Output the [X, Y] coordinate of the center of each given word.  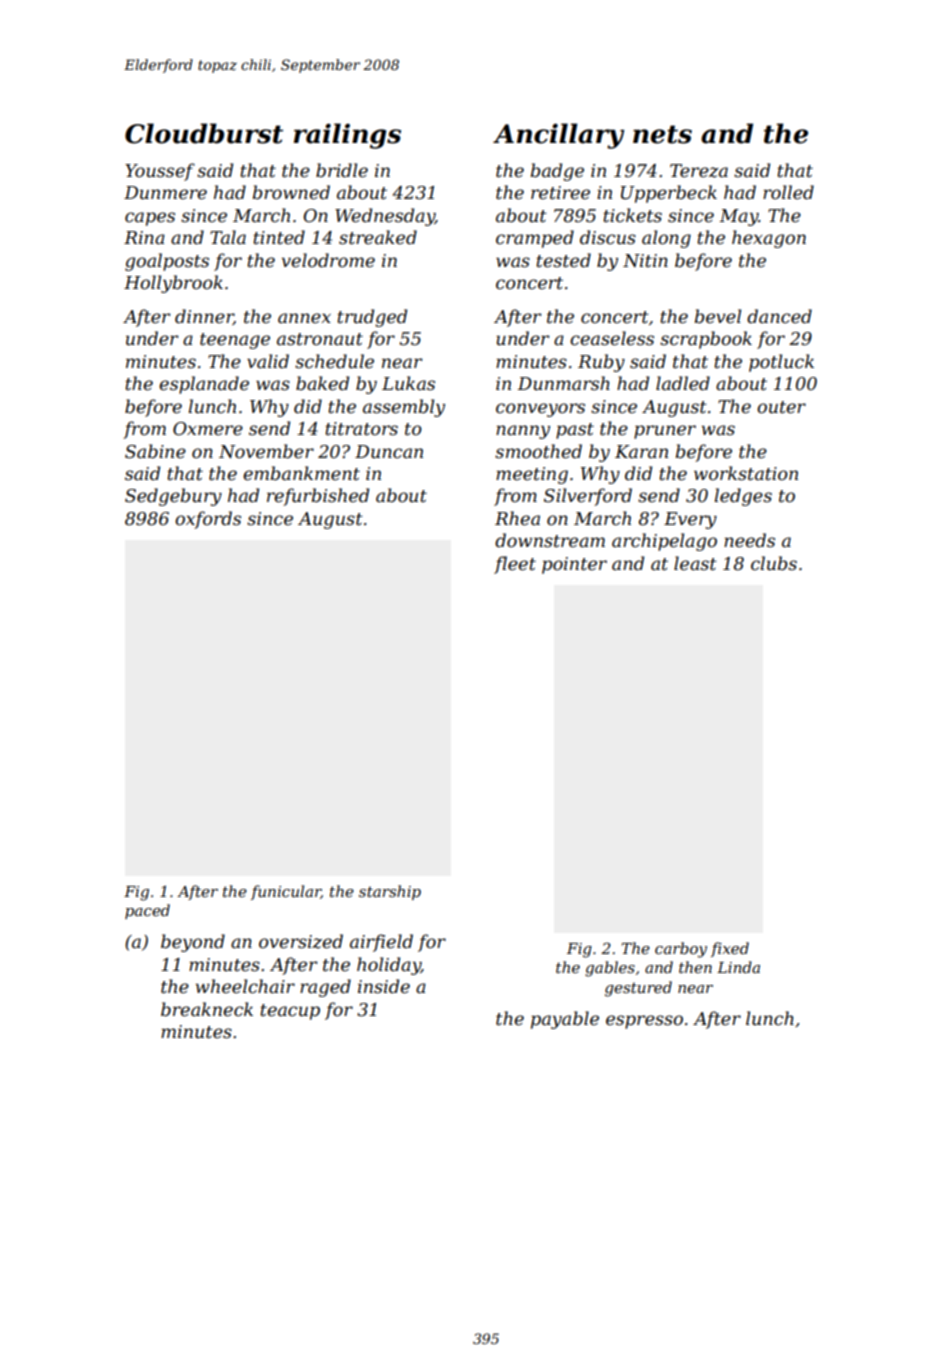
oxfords [208, 520]
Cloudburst [204, 133]
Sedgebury [173, 497]
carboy [681, 950]
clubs [774, 563]
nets [662, 134]
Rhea [517, 518]
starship [390, 892]
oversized [301, 941]
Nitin [645, 260]
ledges [743, 497]
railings [347, 136]
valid [268, 361]
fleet [515, 565]
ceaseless [612, 338]
